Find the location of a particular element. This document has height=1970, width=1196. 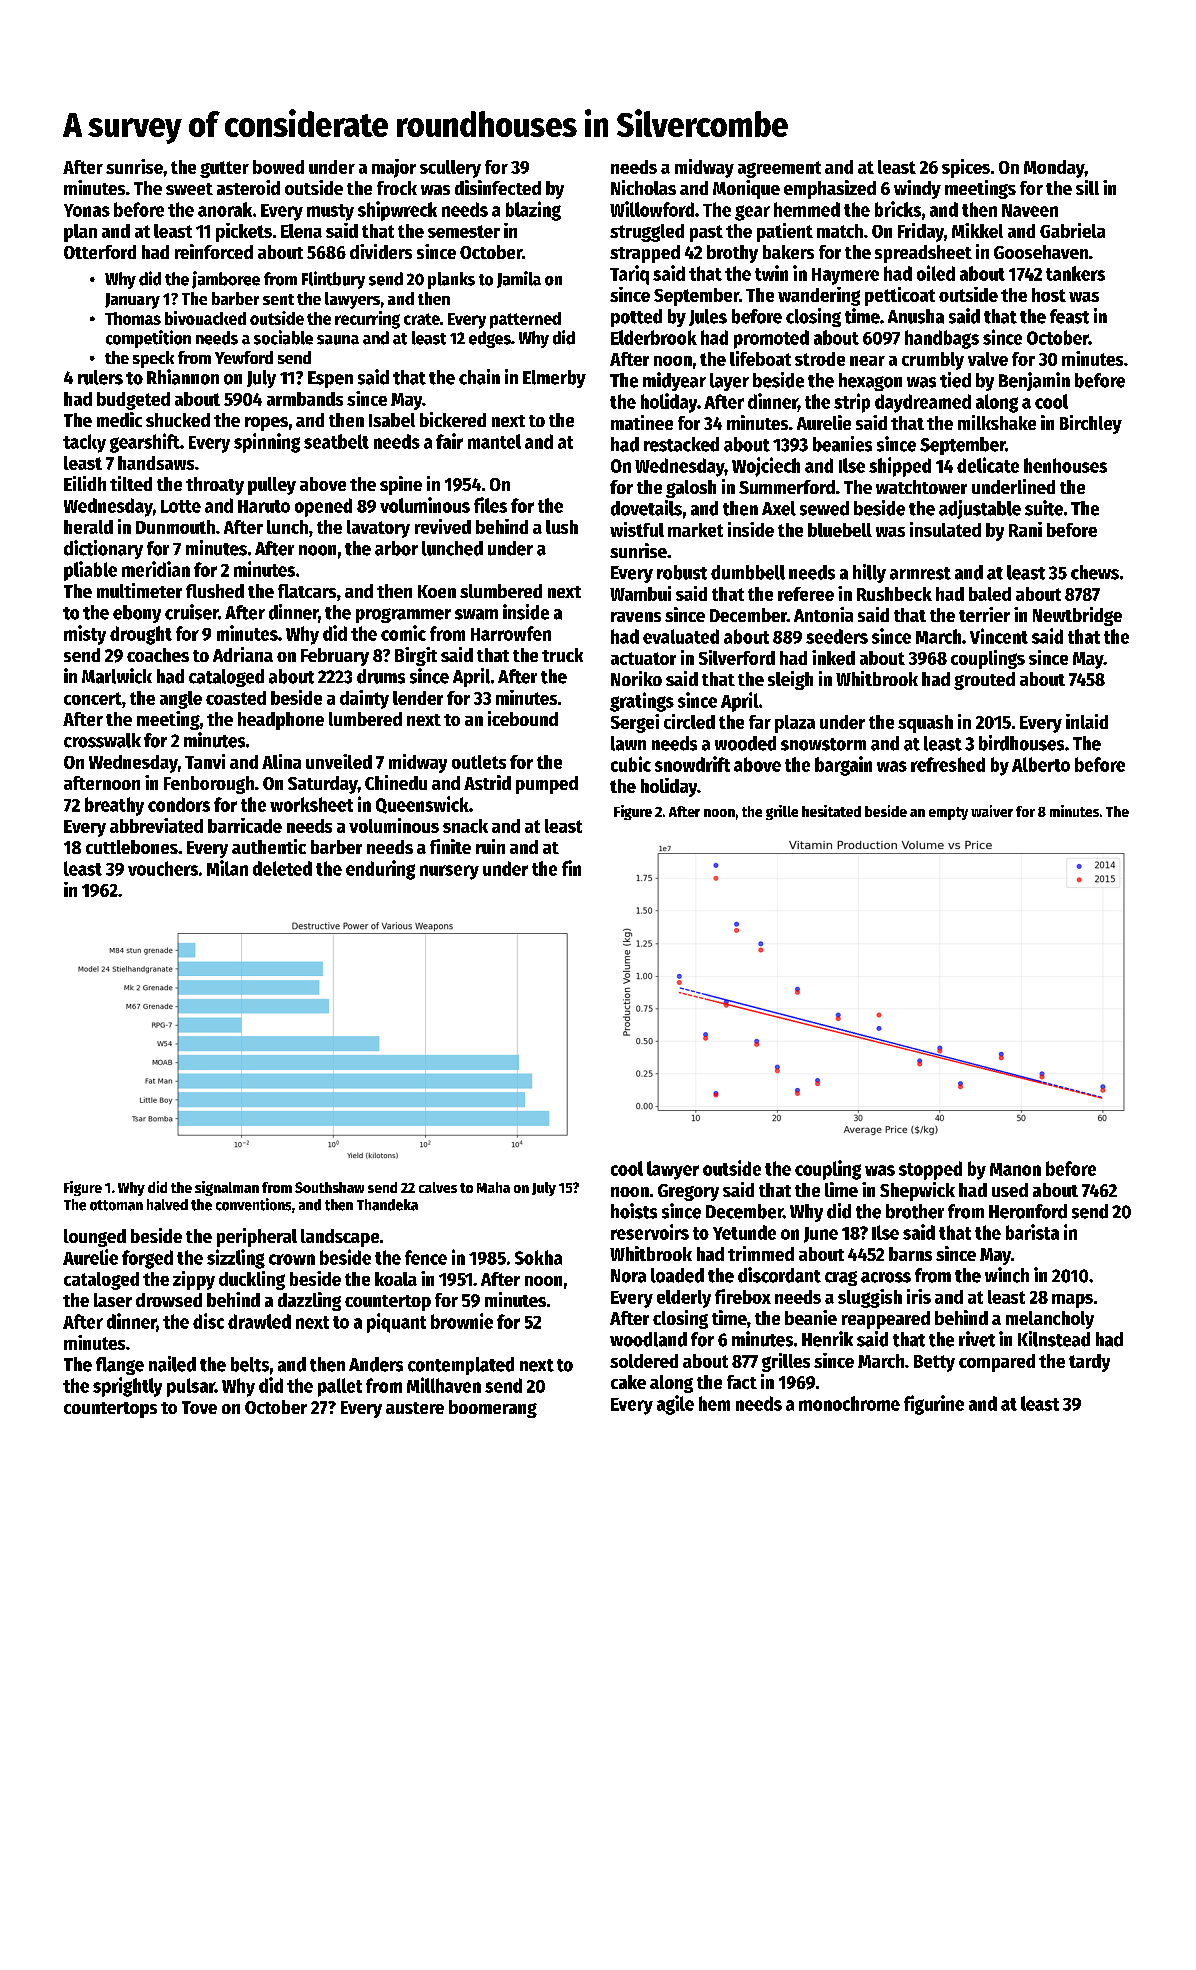

Tove is located at coordinates (199, 1407).
